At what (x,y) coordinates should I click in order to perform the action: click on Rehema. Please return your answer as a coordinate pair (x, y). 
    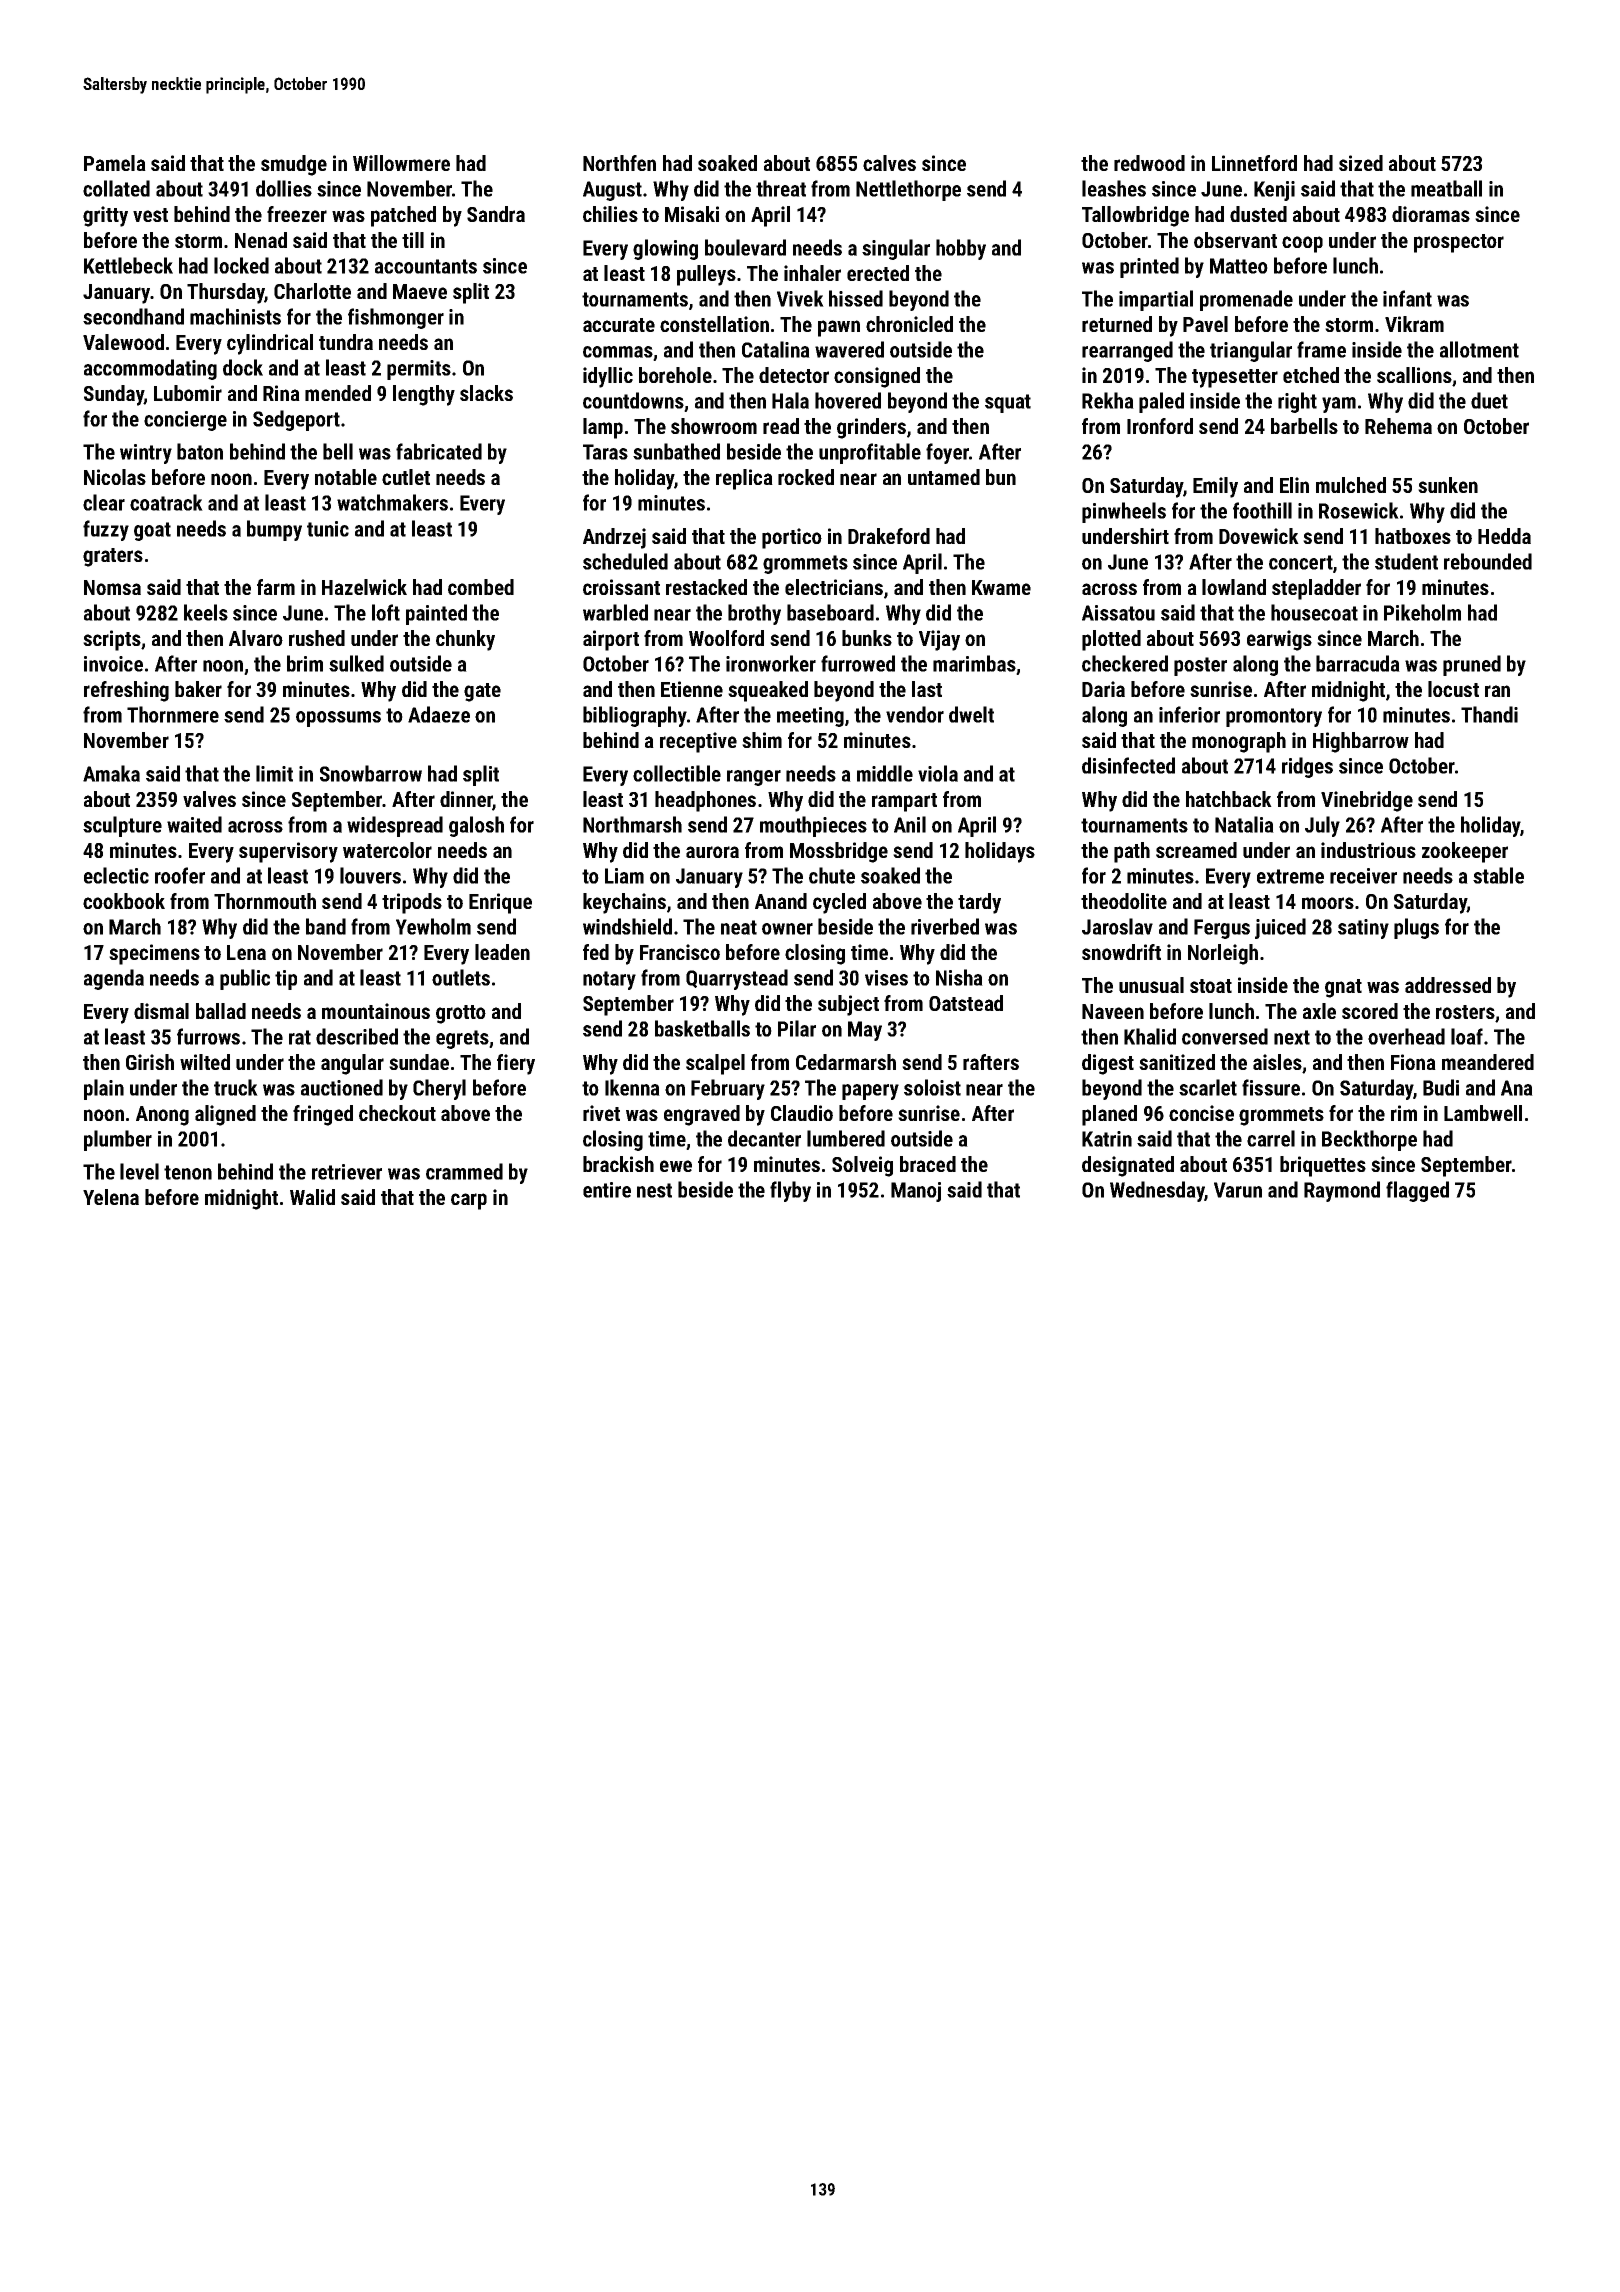
    Looking at the image, I should click on (1398, 426).
